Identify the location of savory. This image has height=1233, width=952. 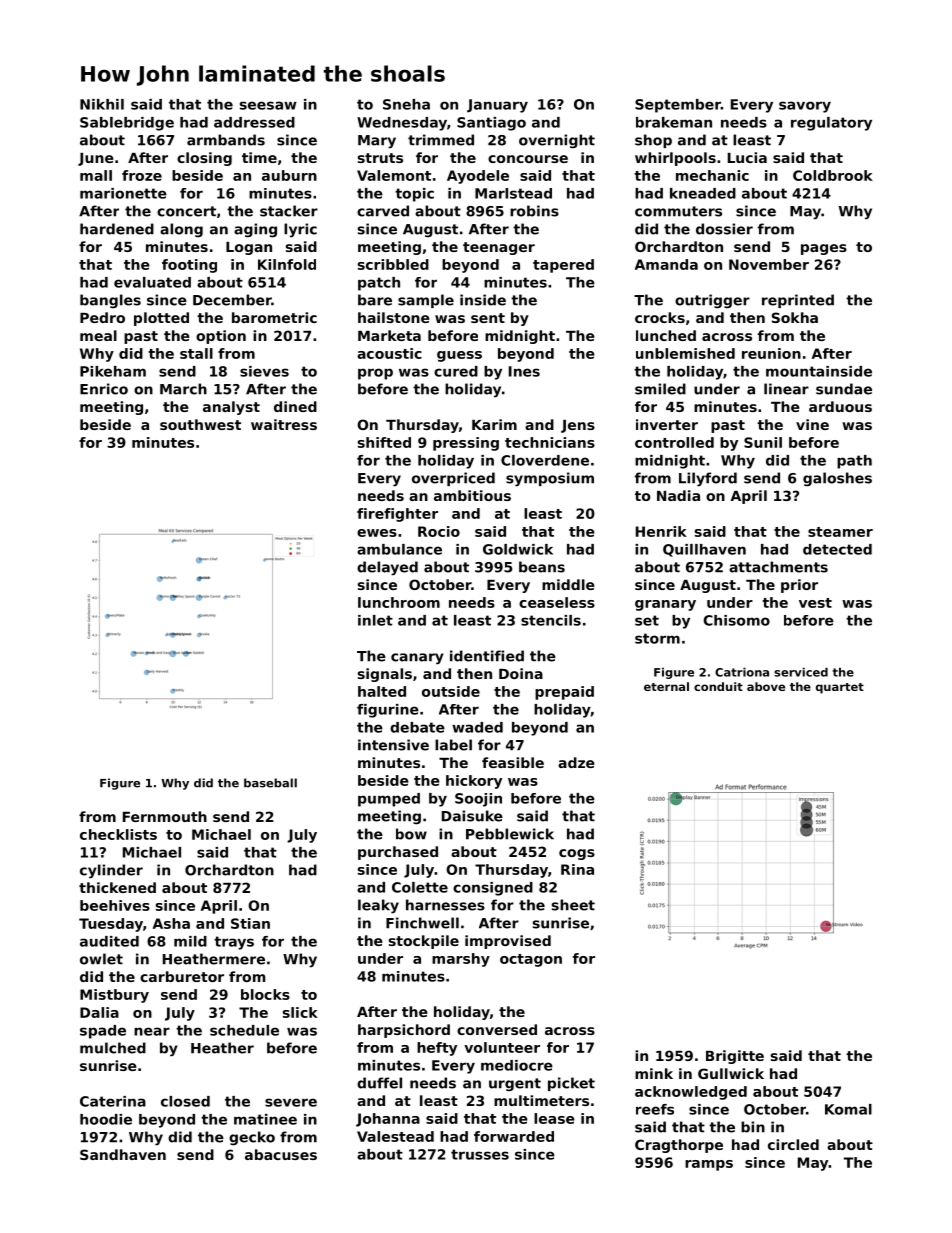
(805, 107).
